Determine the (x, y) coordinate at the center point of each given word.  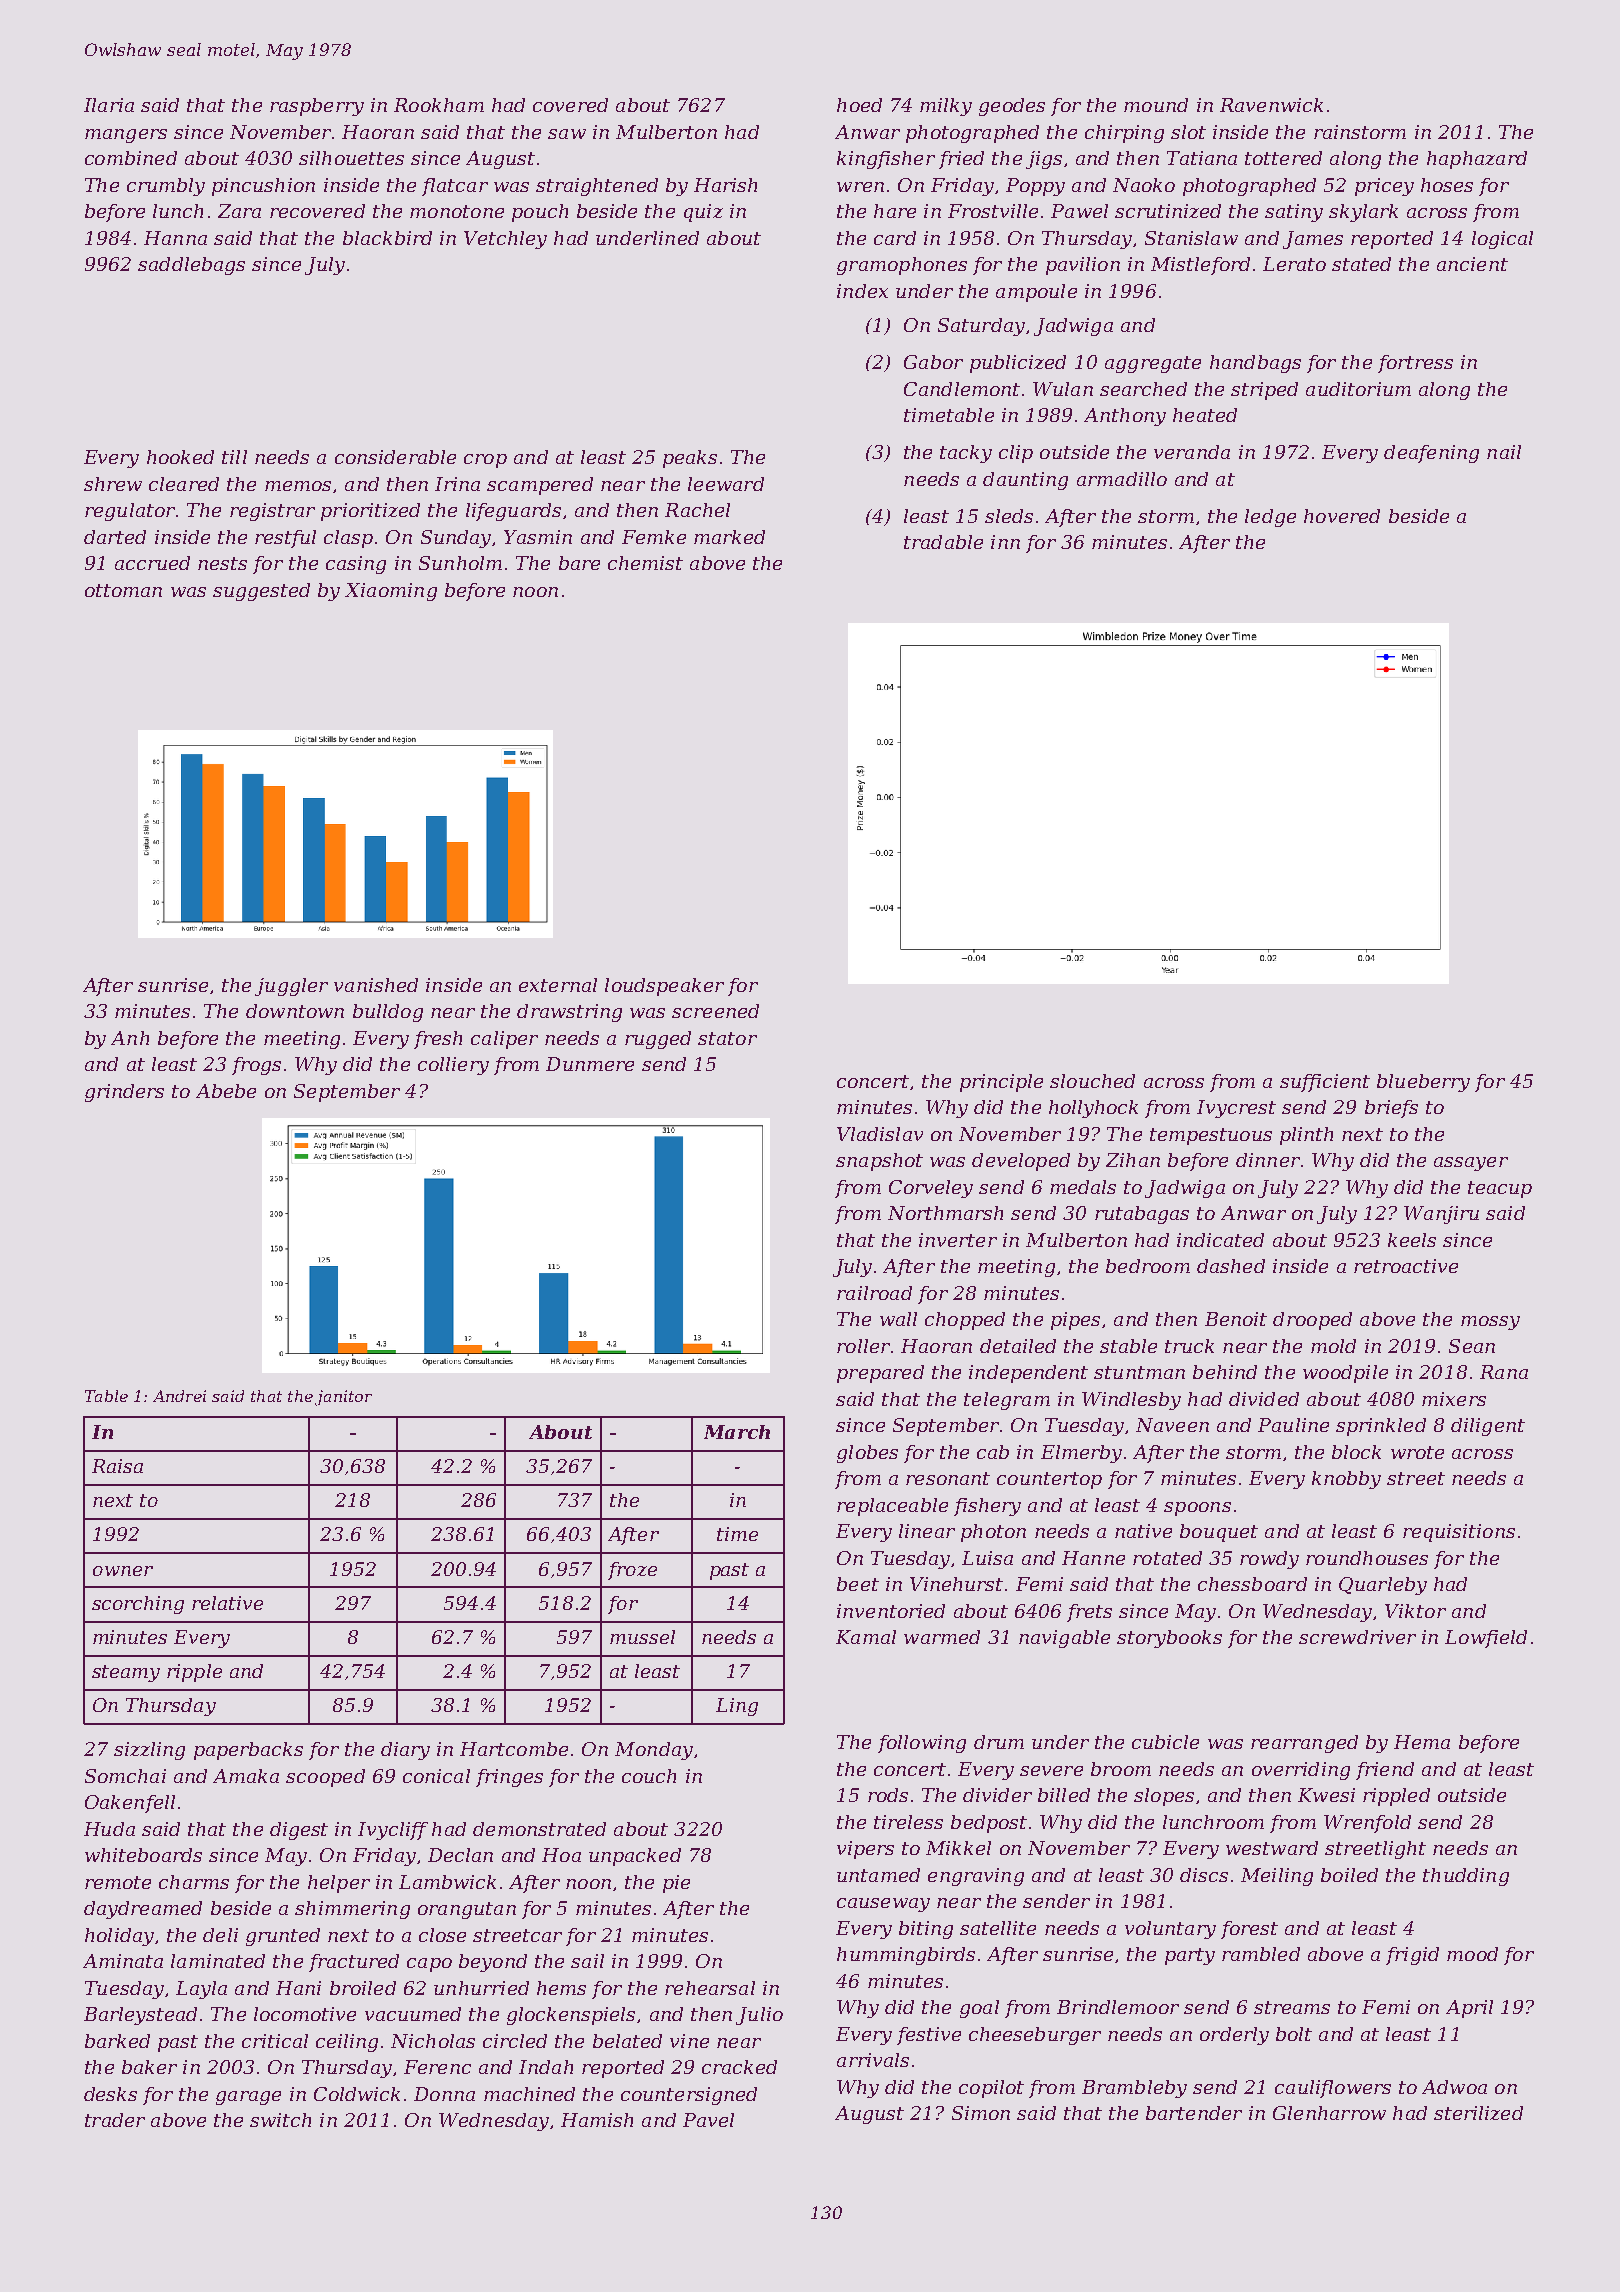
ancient (1472, 264)
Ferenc (437, 2067)
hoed (859, 105)
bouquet (1219, 1533)
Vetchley (505, 240)
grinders (124, 1093)
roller (863, 1346)
